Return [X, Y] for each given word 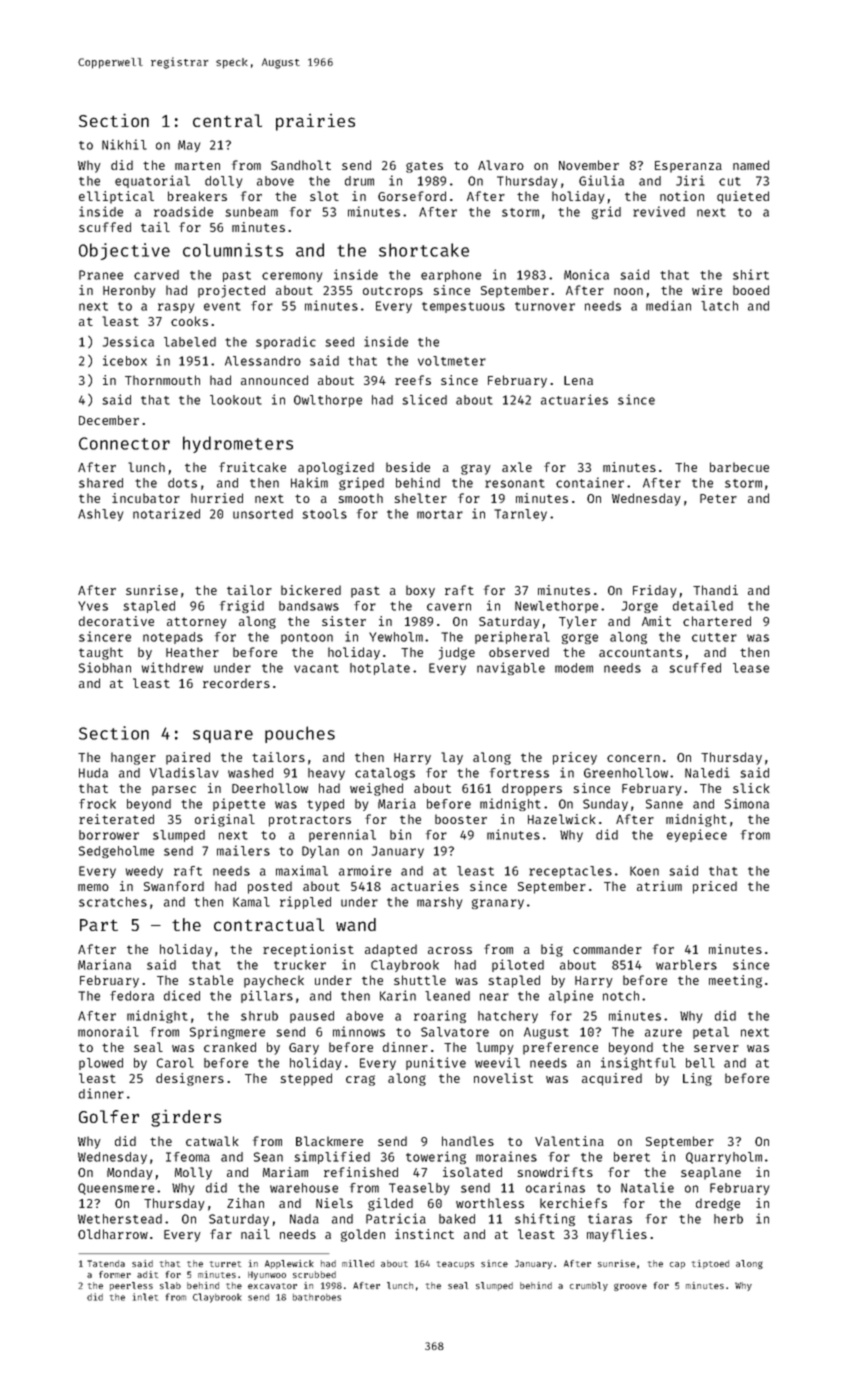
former [115, 1274]
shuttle [420, 980]
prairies [315, 122]
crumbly [589, 1286]
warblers [686, 965]
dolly [224, 182]
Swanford [174, 886]
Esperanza [688, 167]
